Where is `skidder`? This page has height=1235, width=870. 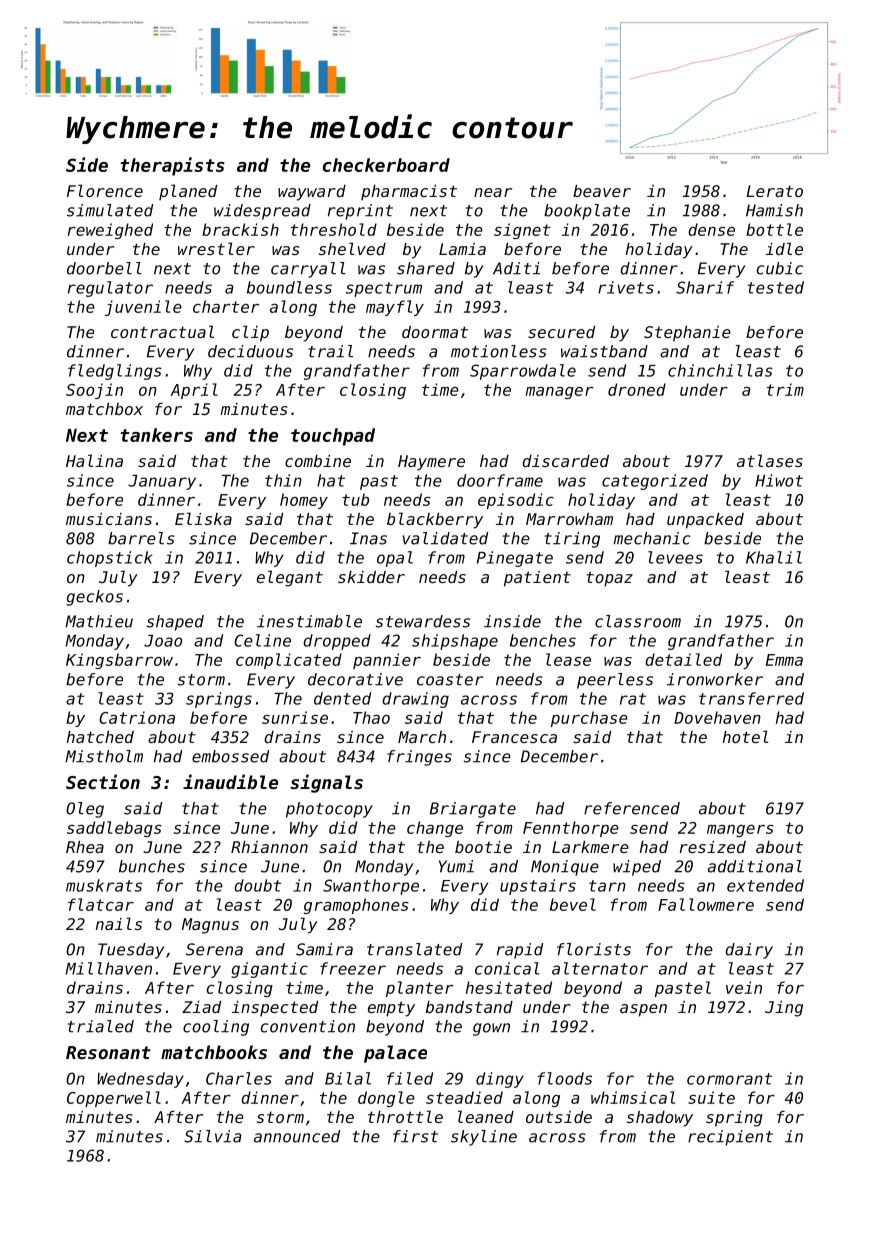 skidder is located at coordinates (371, 577).
